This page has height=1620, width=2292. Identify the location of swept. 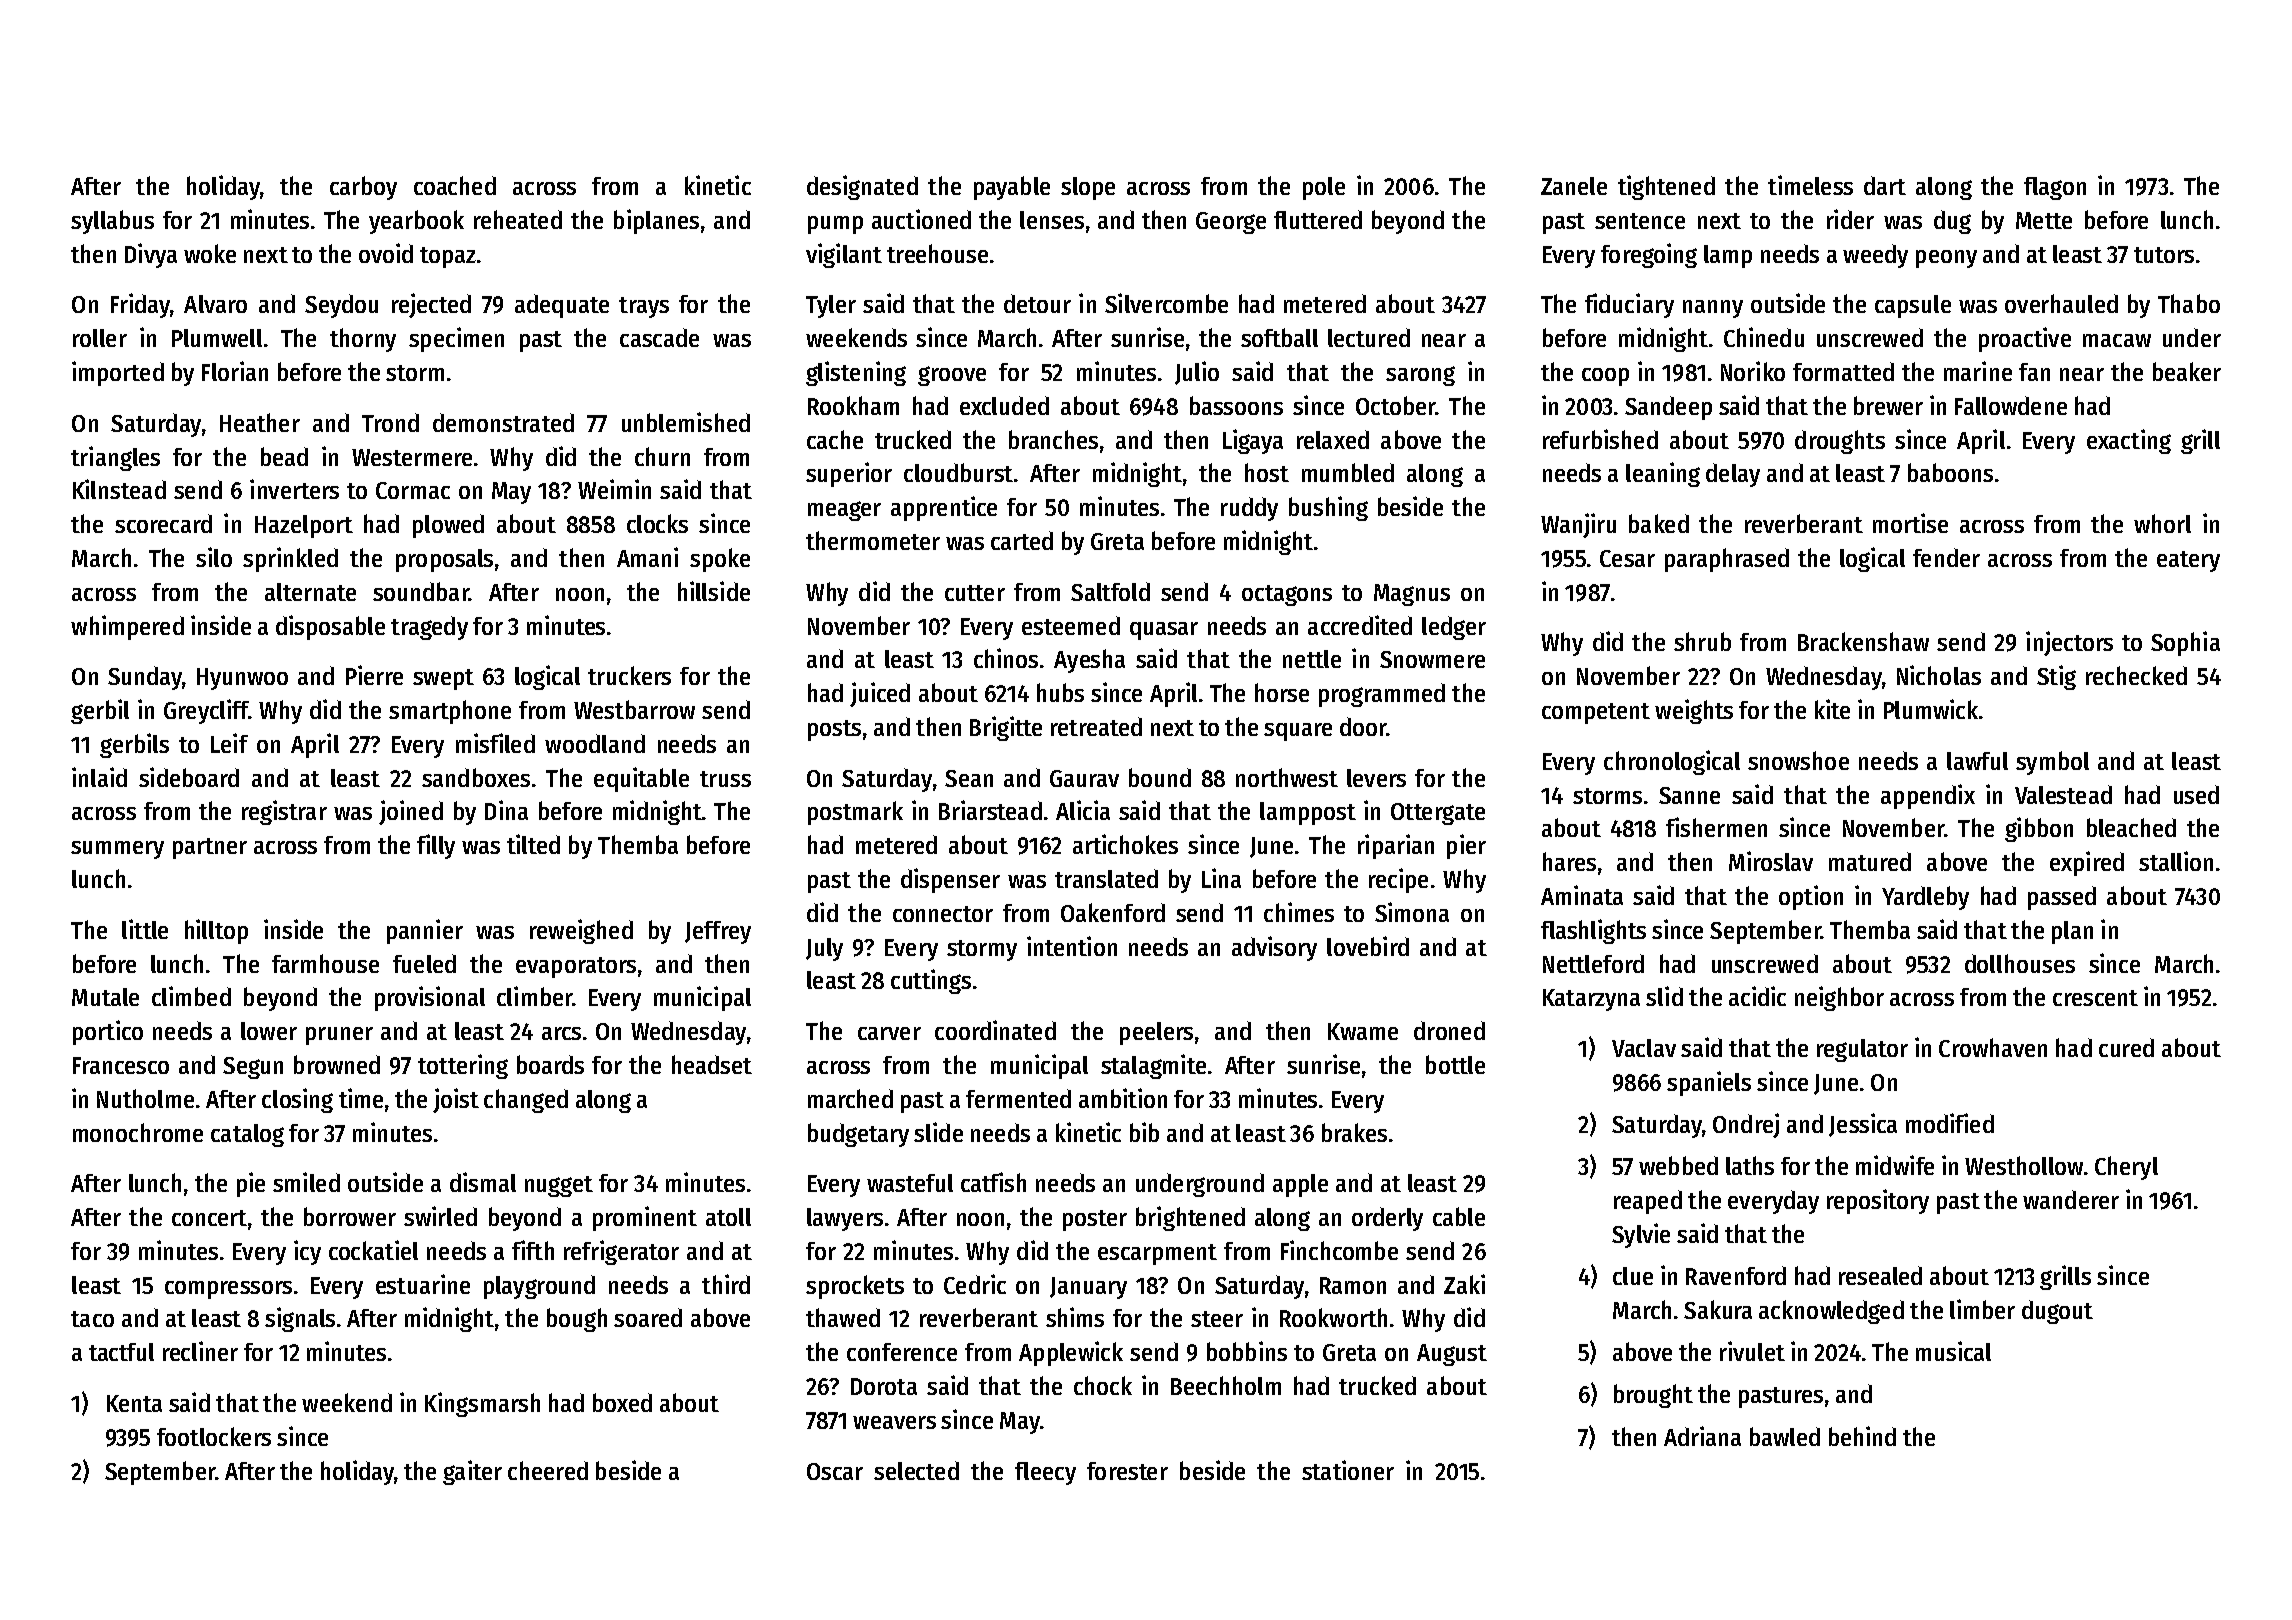
(443, 679).
